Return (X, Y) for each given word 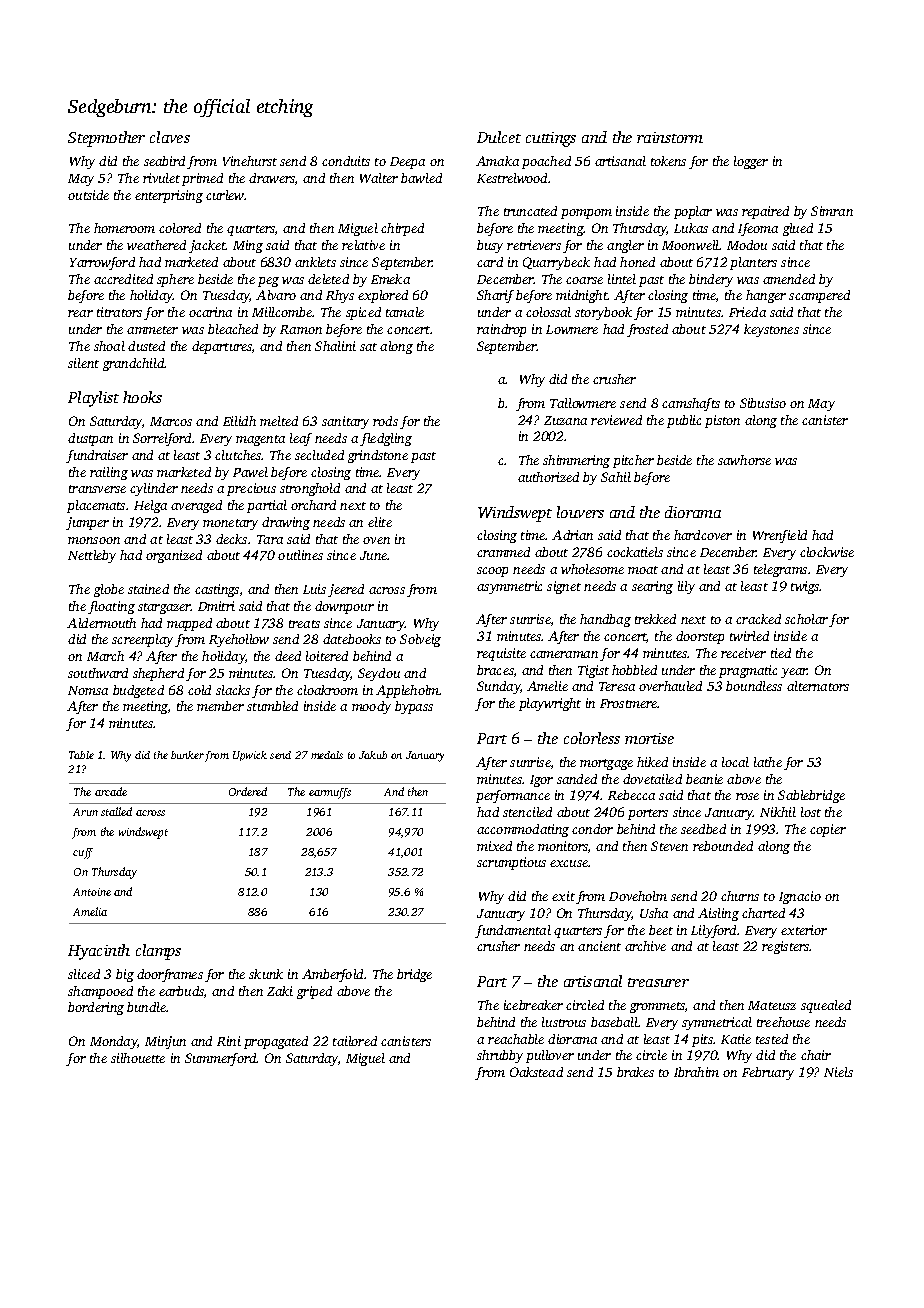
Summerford (221, 1059)
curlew (225, 195)
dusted (146, 346)
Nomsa (88, 690)
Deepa (407, 163)
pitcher (633, 461)
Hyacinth (99, 952)
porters (648, 814)
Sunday (499, 687)
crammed (503, 552)
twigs (805, 587)
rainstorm (670, 137)
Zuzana (565, 420)
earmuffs (330, 793)
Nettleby (92, 556)
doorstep (700, 637)
